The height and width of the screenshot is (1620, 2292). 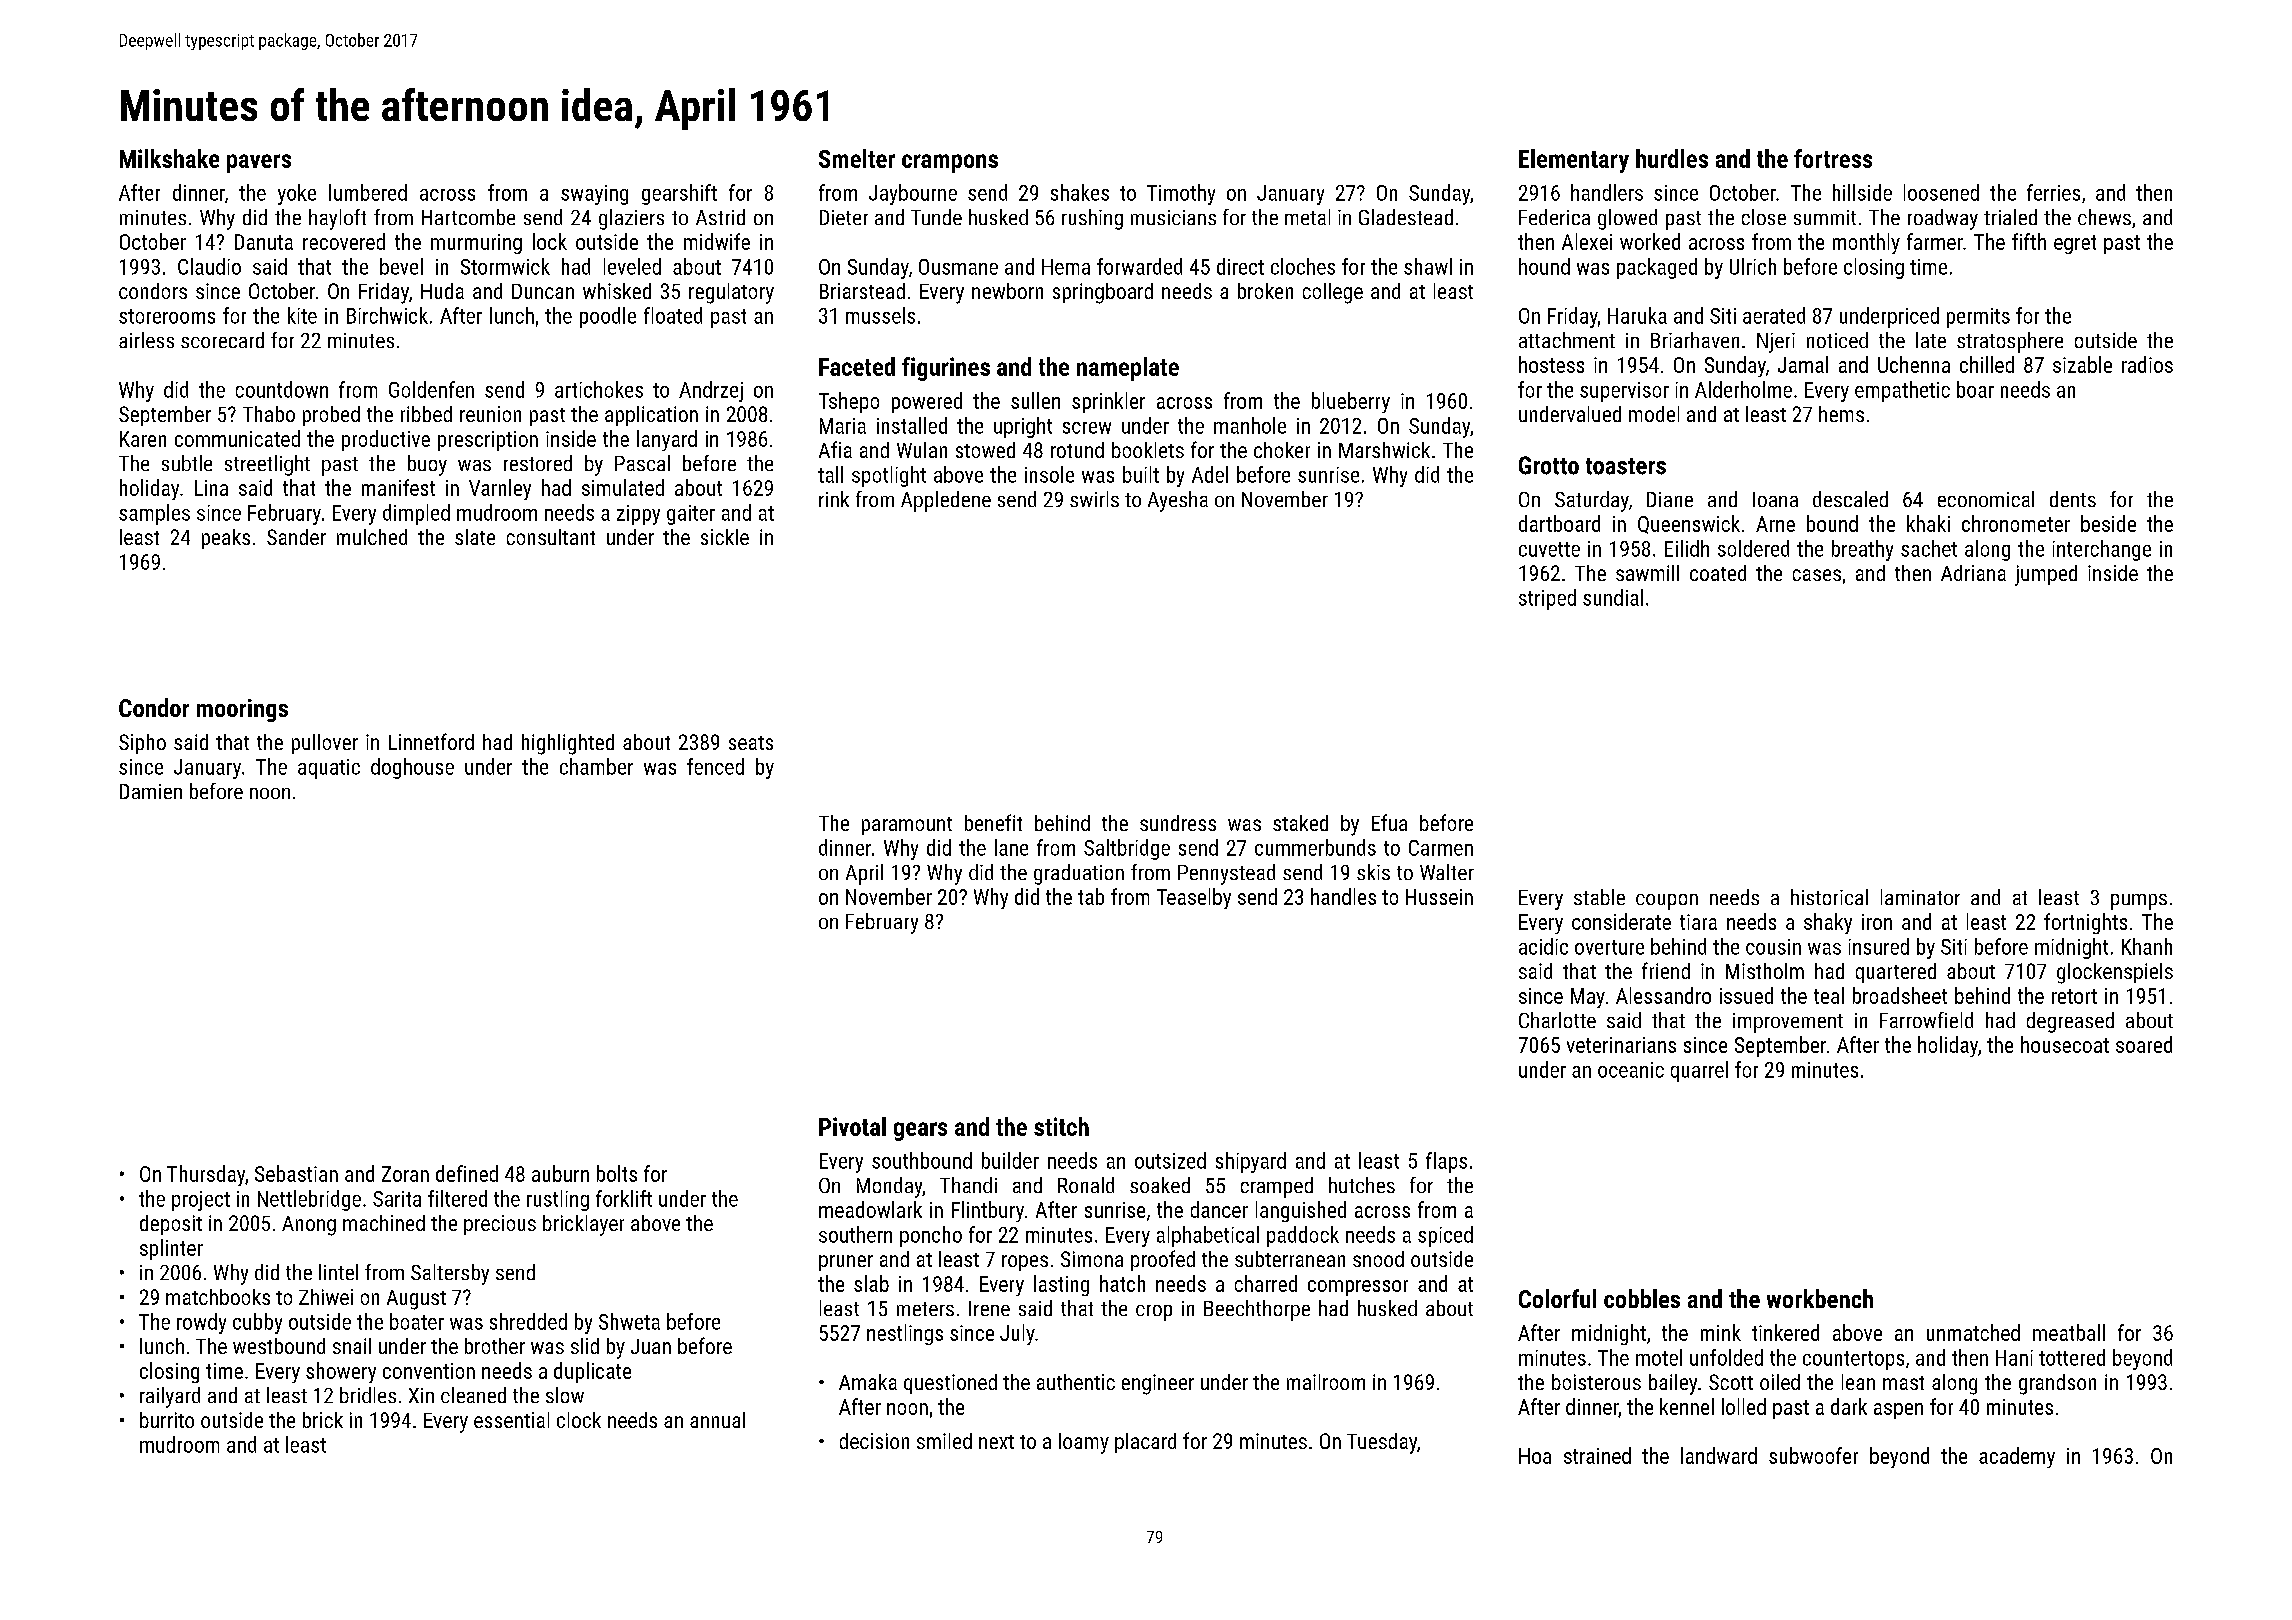 I want to click on workbench, so click(x=1820, y=1298).
